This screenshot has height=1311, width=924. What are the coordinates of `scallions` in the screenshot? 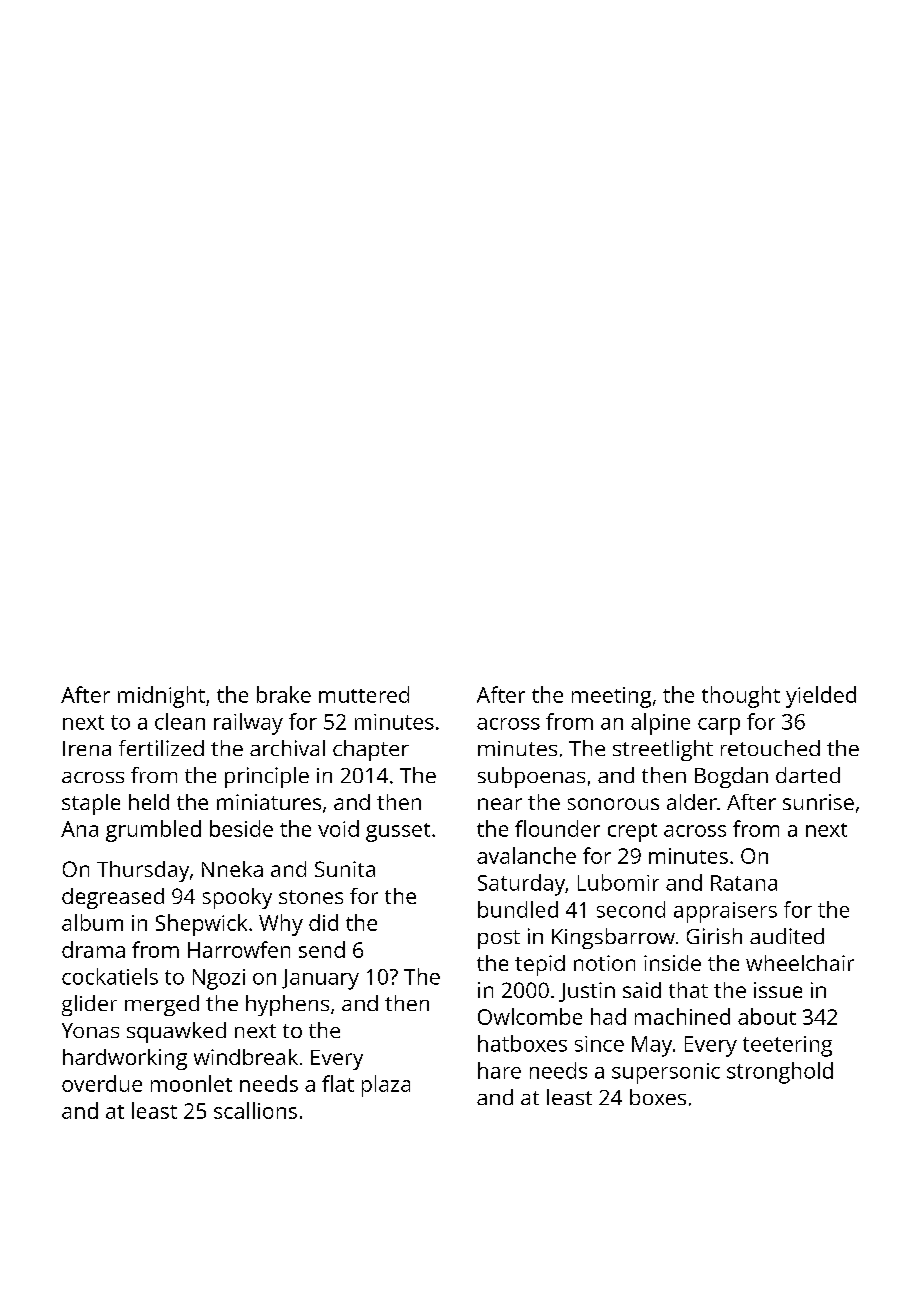 It's located at (255, 1110).
